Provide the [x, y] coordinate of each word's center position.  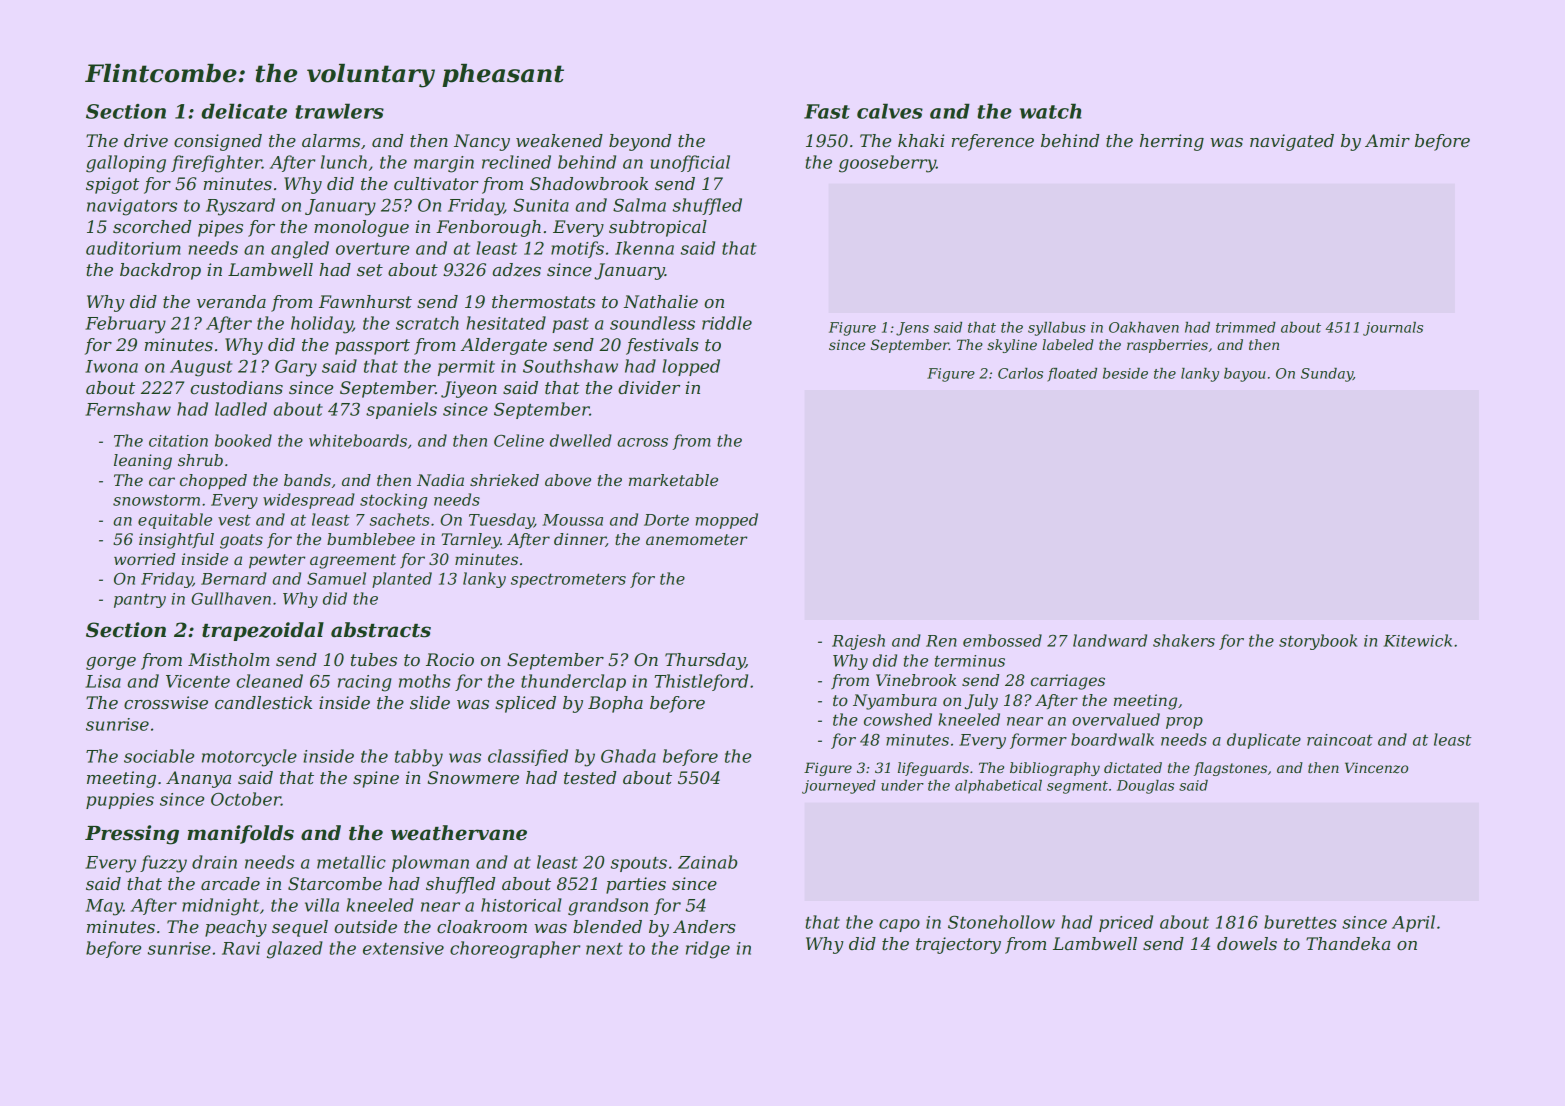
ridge [708, 950]
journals [1393, 329]
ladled [241, 409]
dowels [1247, 943]
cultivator [436, 183]
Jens [912, 329]
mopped [727, 521]
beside [1125, 373]
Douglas [1145, 787]
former [1038, 741]
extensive [403, 948]
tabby [419, 758]
